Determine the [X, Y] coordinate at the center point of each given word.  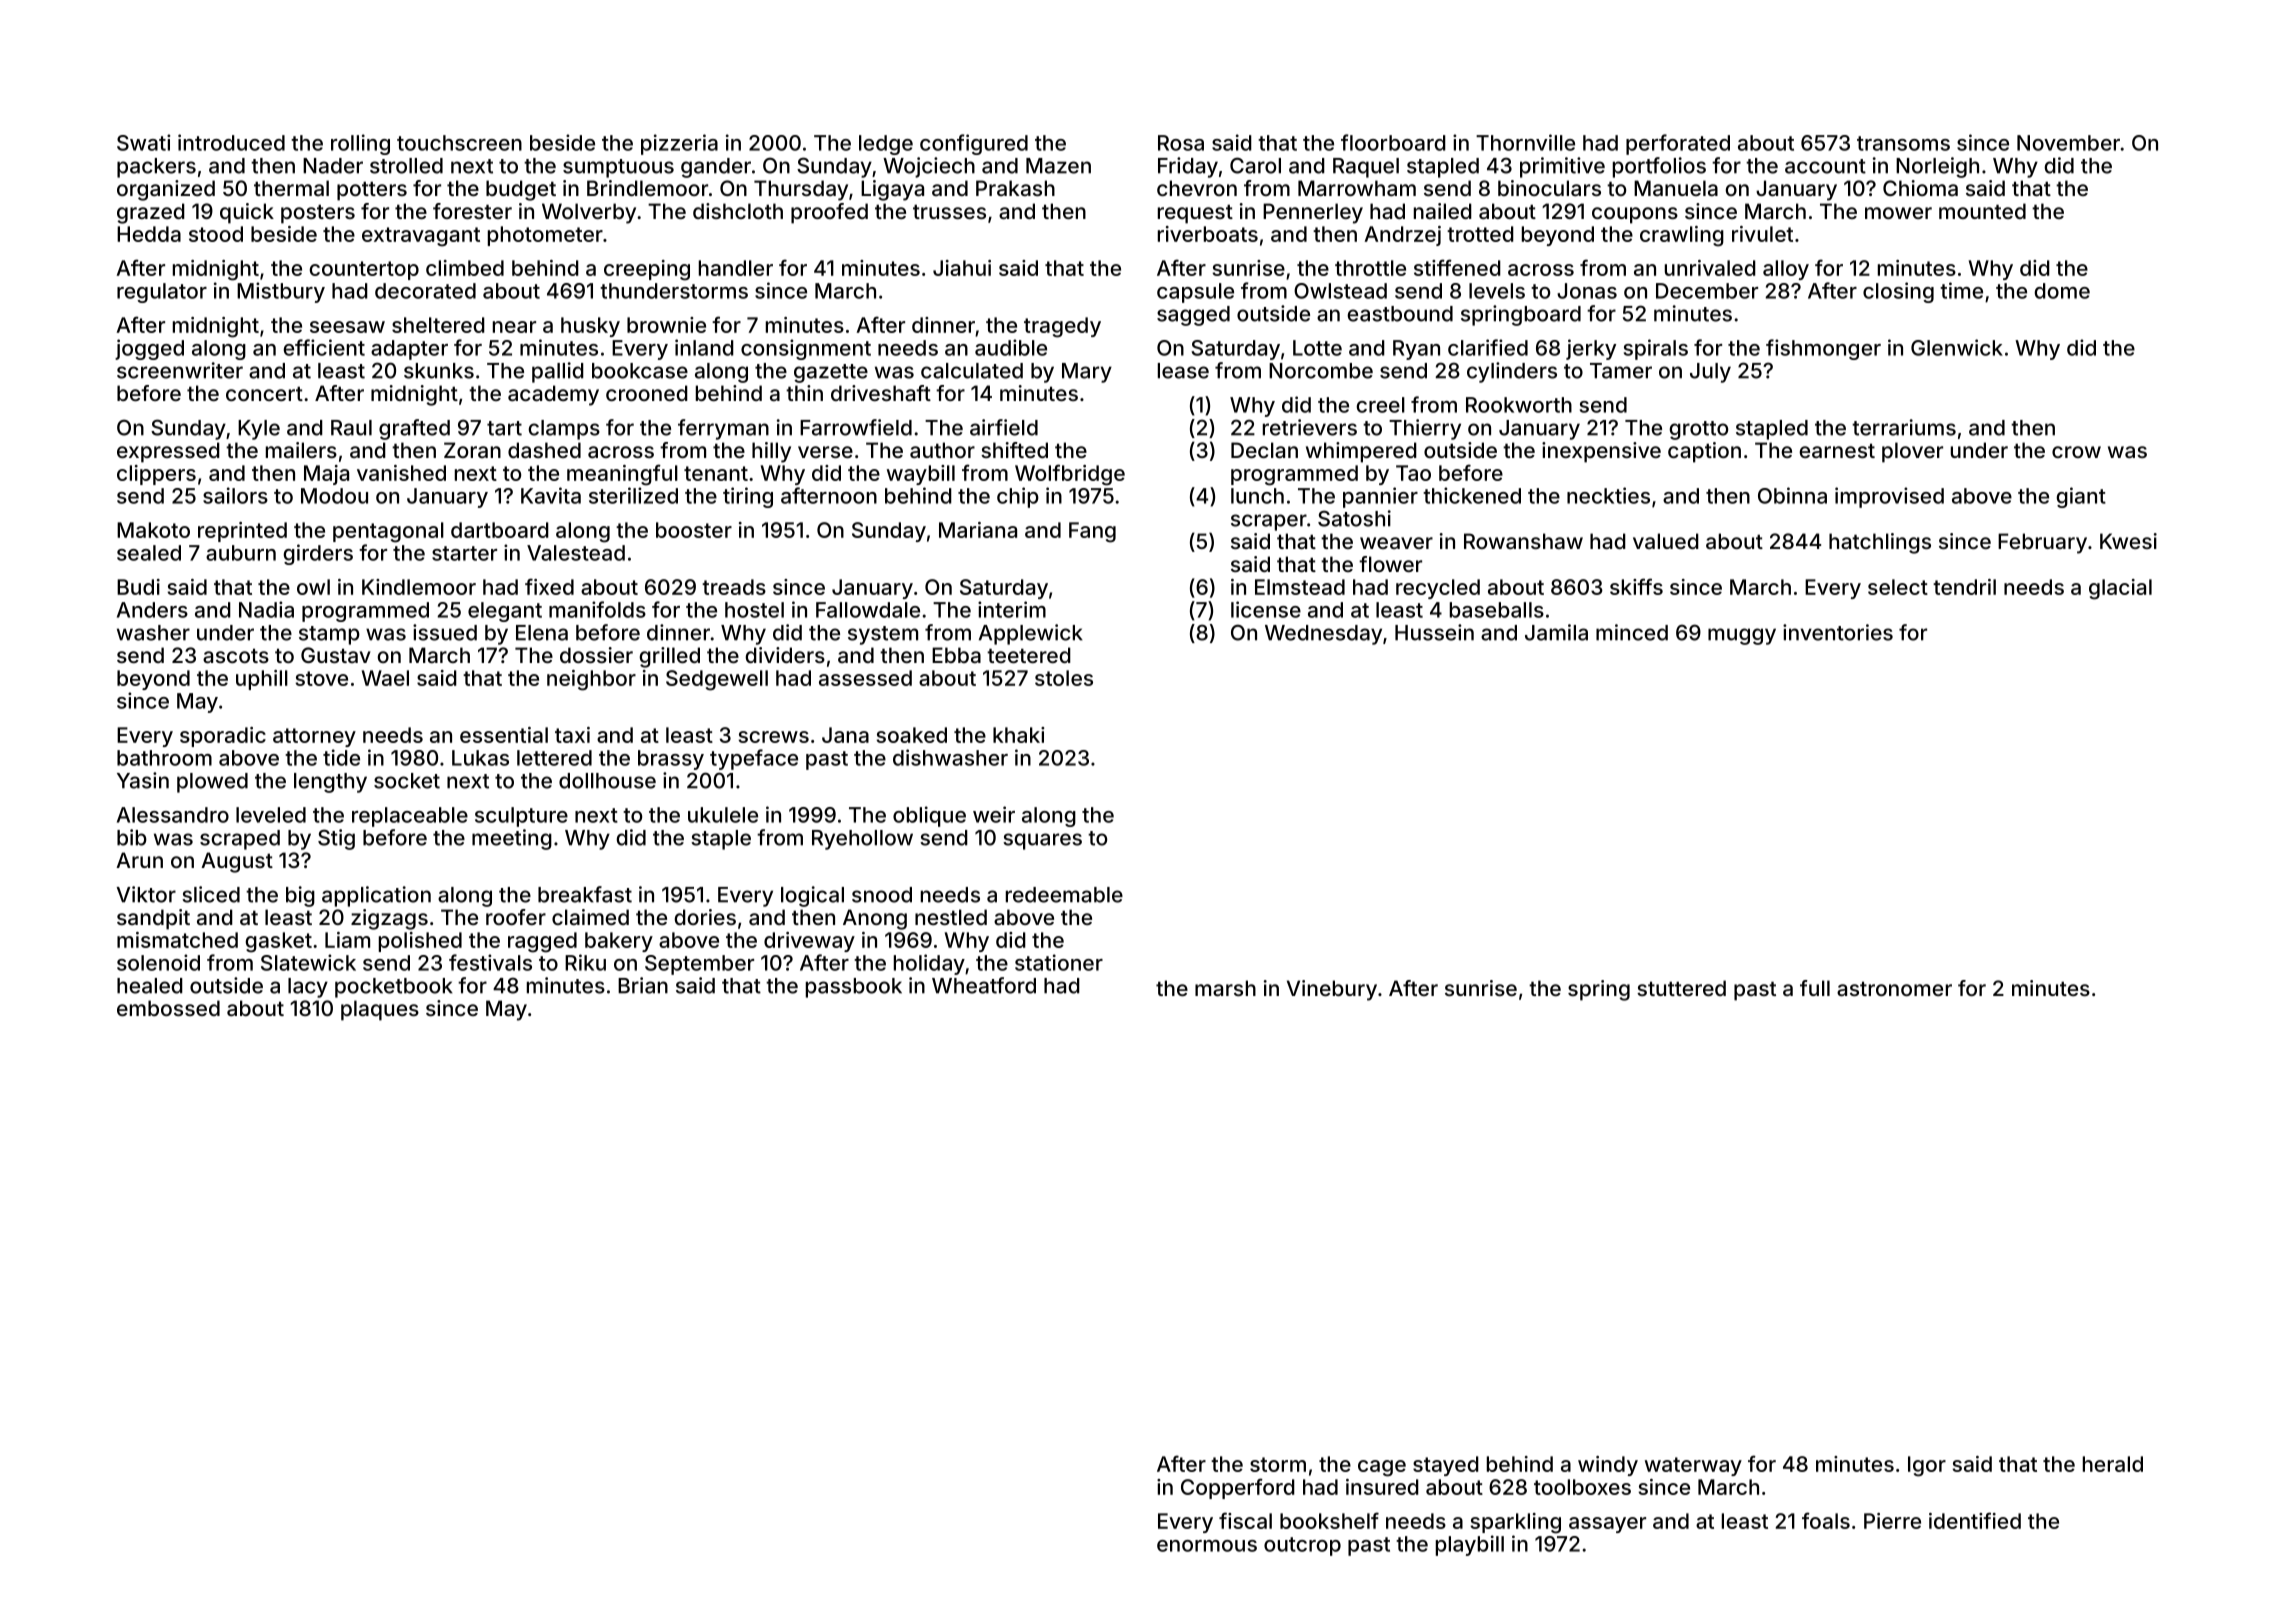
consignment [806, 349]
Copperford [1238, 1488]
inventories [1838, 632]
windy [1608, 1466]
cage [1382, 1468]
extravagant [421, 237]
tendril [1964, 587]
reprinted [242, 532]
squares [1042, 841]
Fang [1092, 532]
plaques [380, 1010]
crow [2076, 452]
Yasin [143, 780]
